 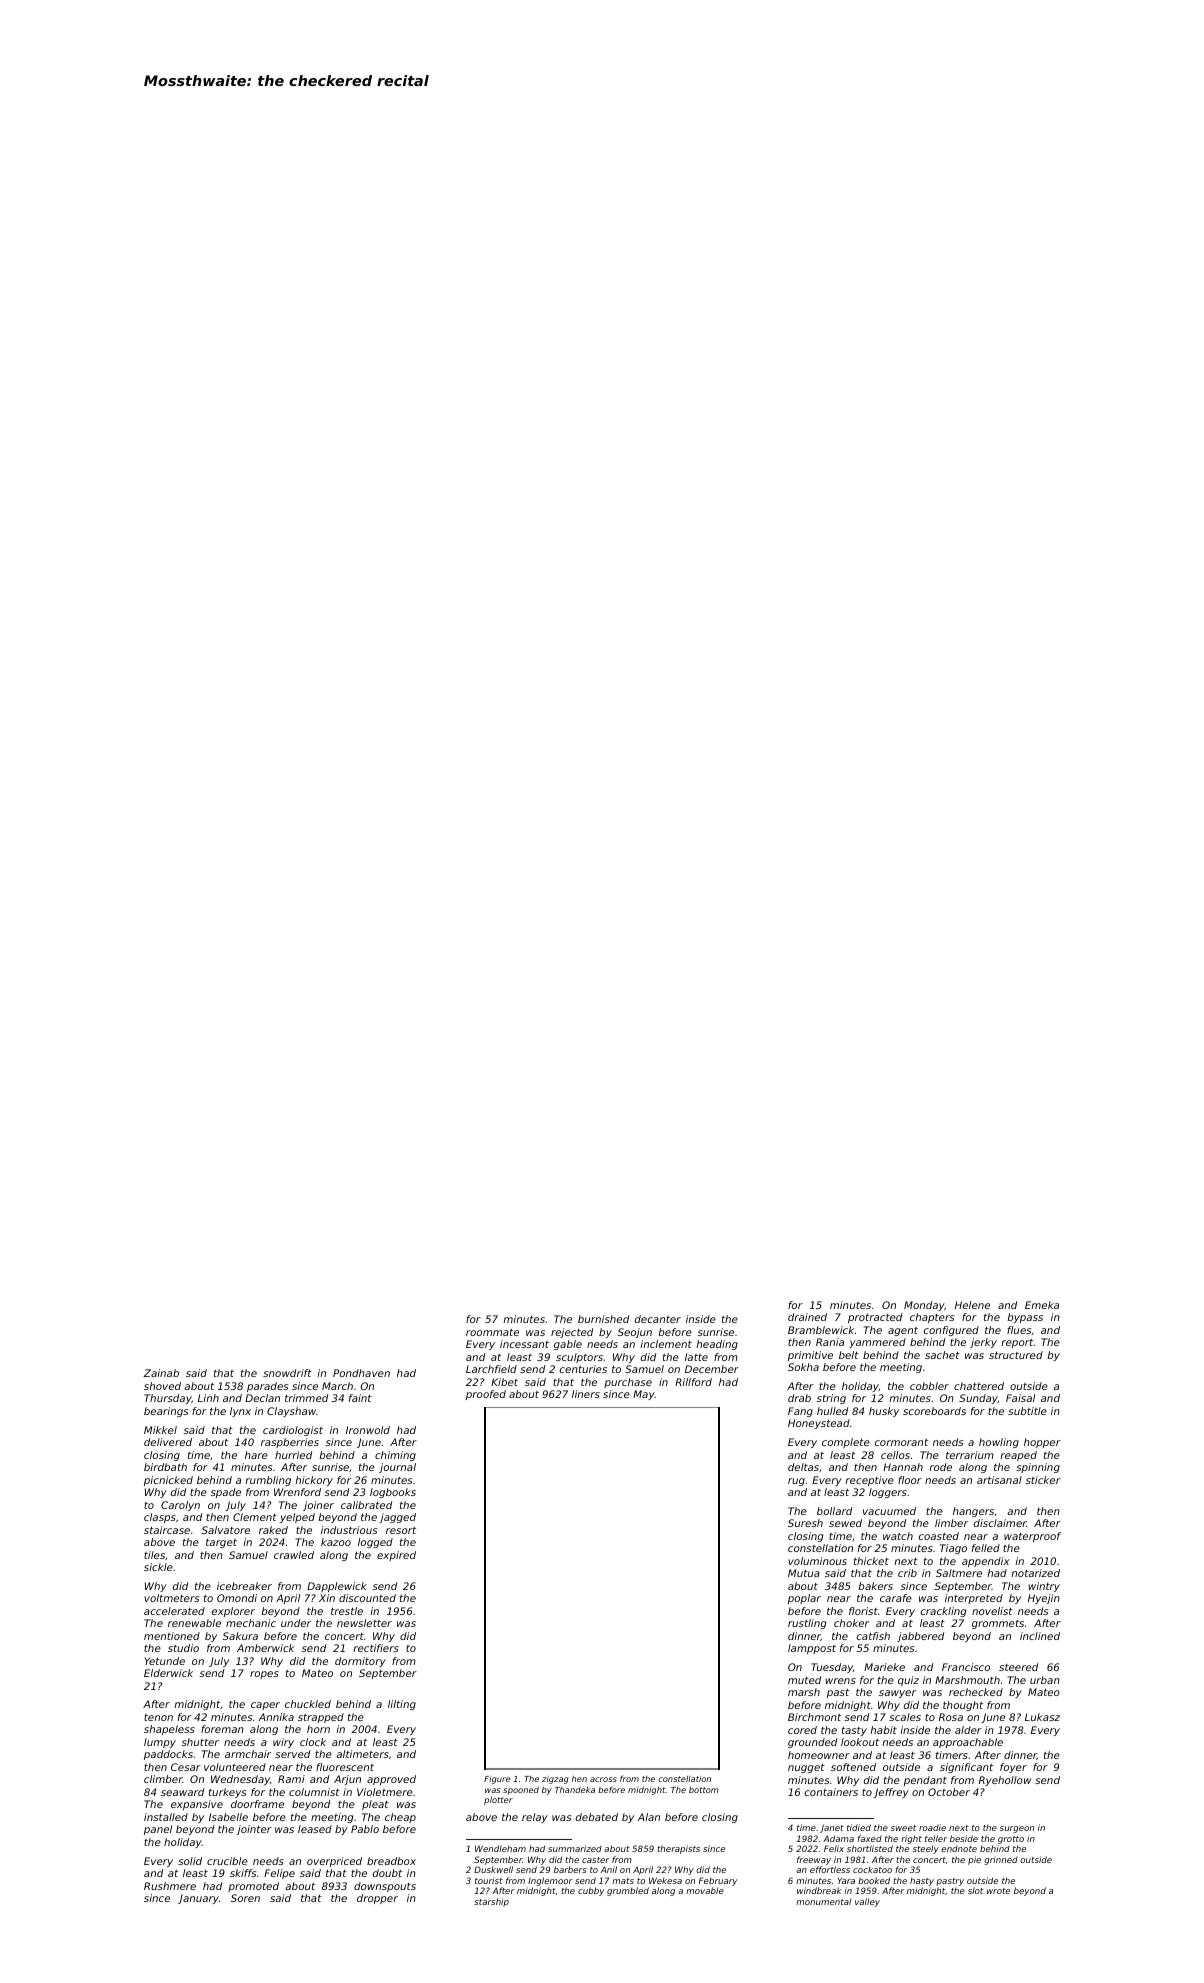 I want to click on drained, so click(x=807, y=1317).
